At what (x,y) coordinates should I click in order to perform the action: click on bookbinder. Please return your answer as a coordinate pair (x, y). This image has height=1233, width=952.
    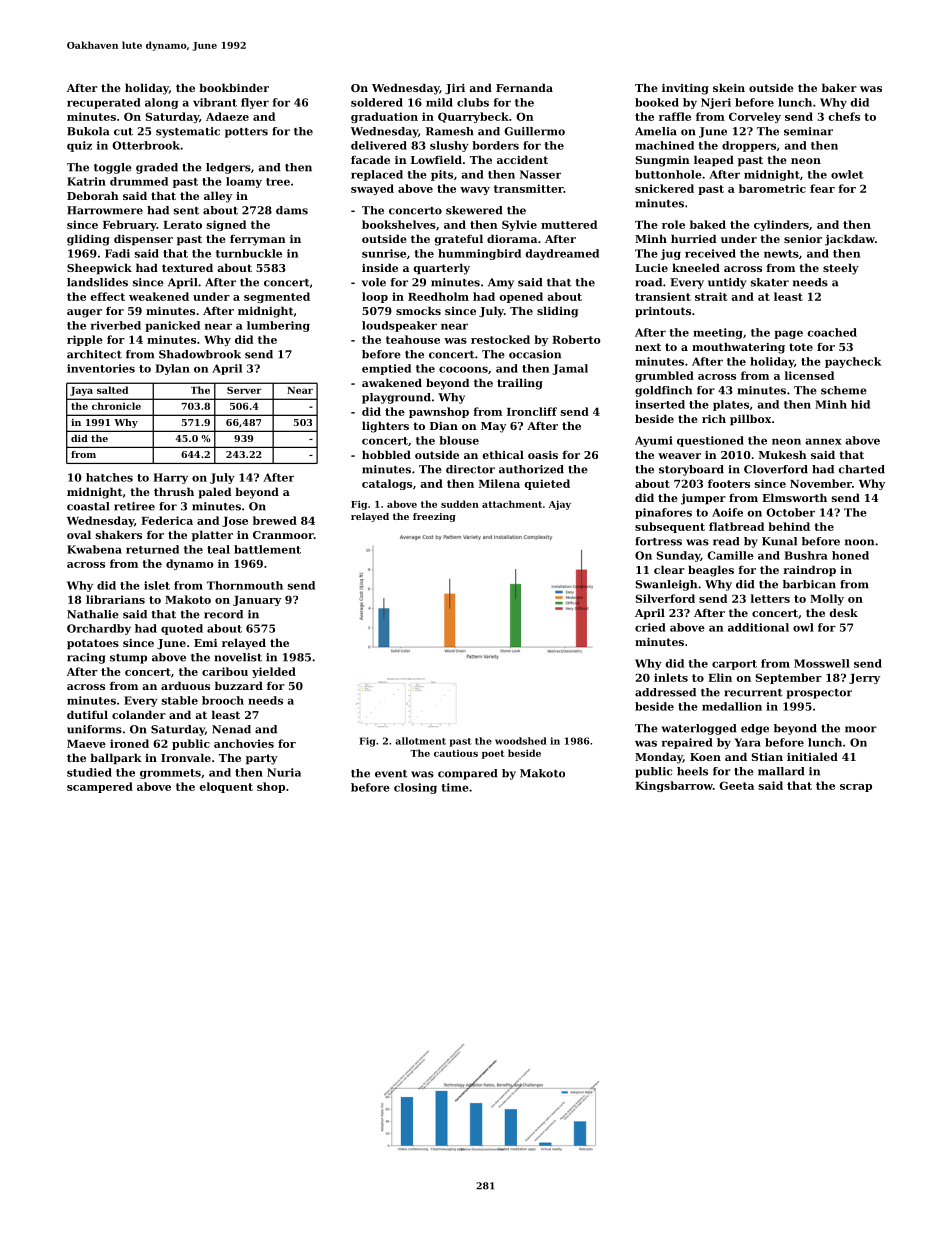
    Looking at the image, I should click on (234, 87).
